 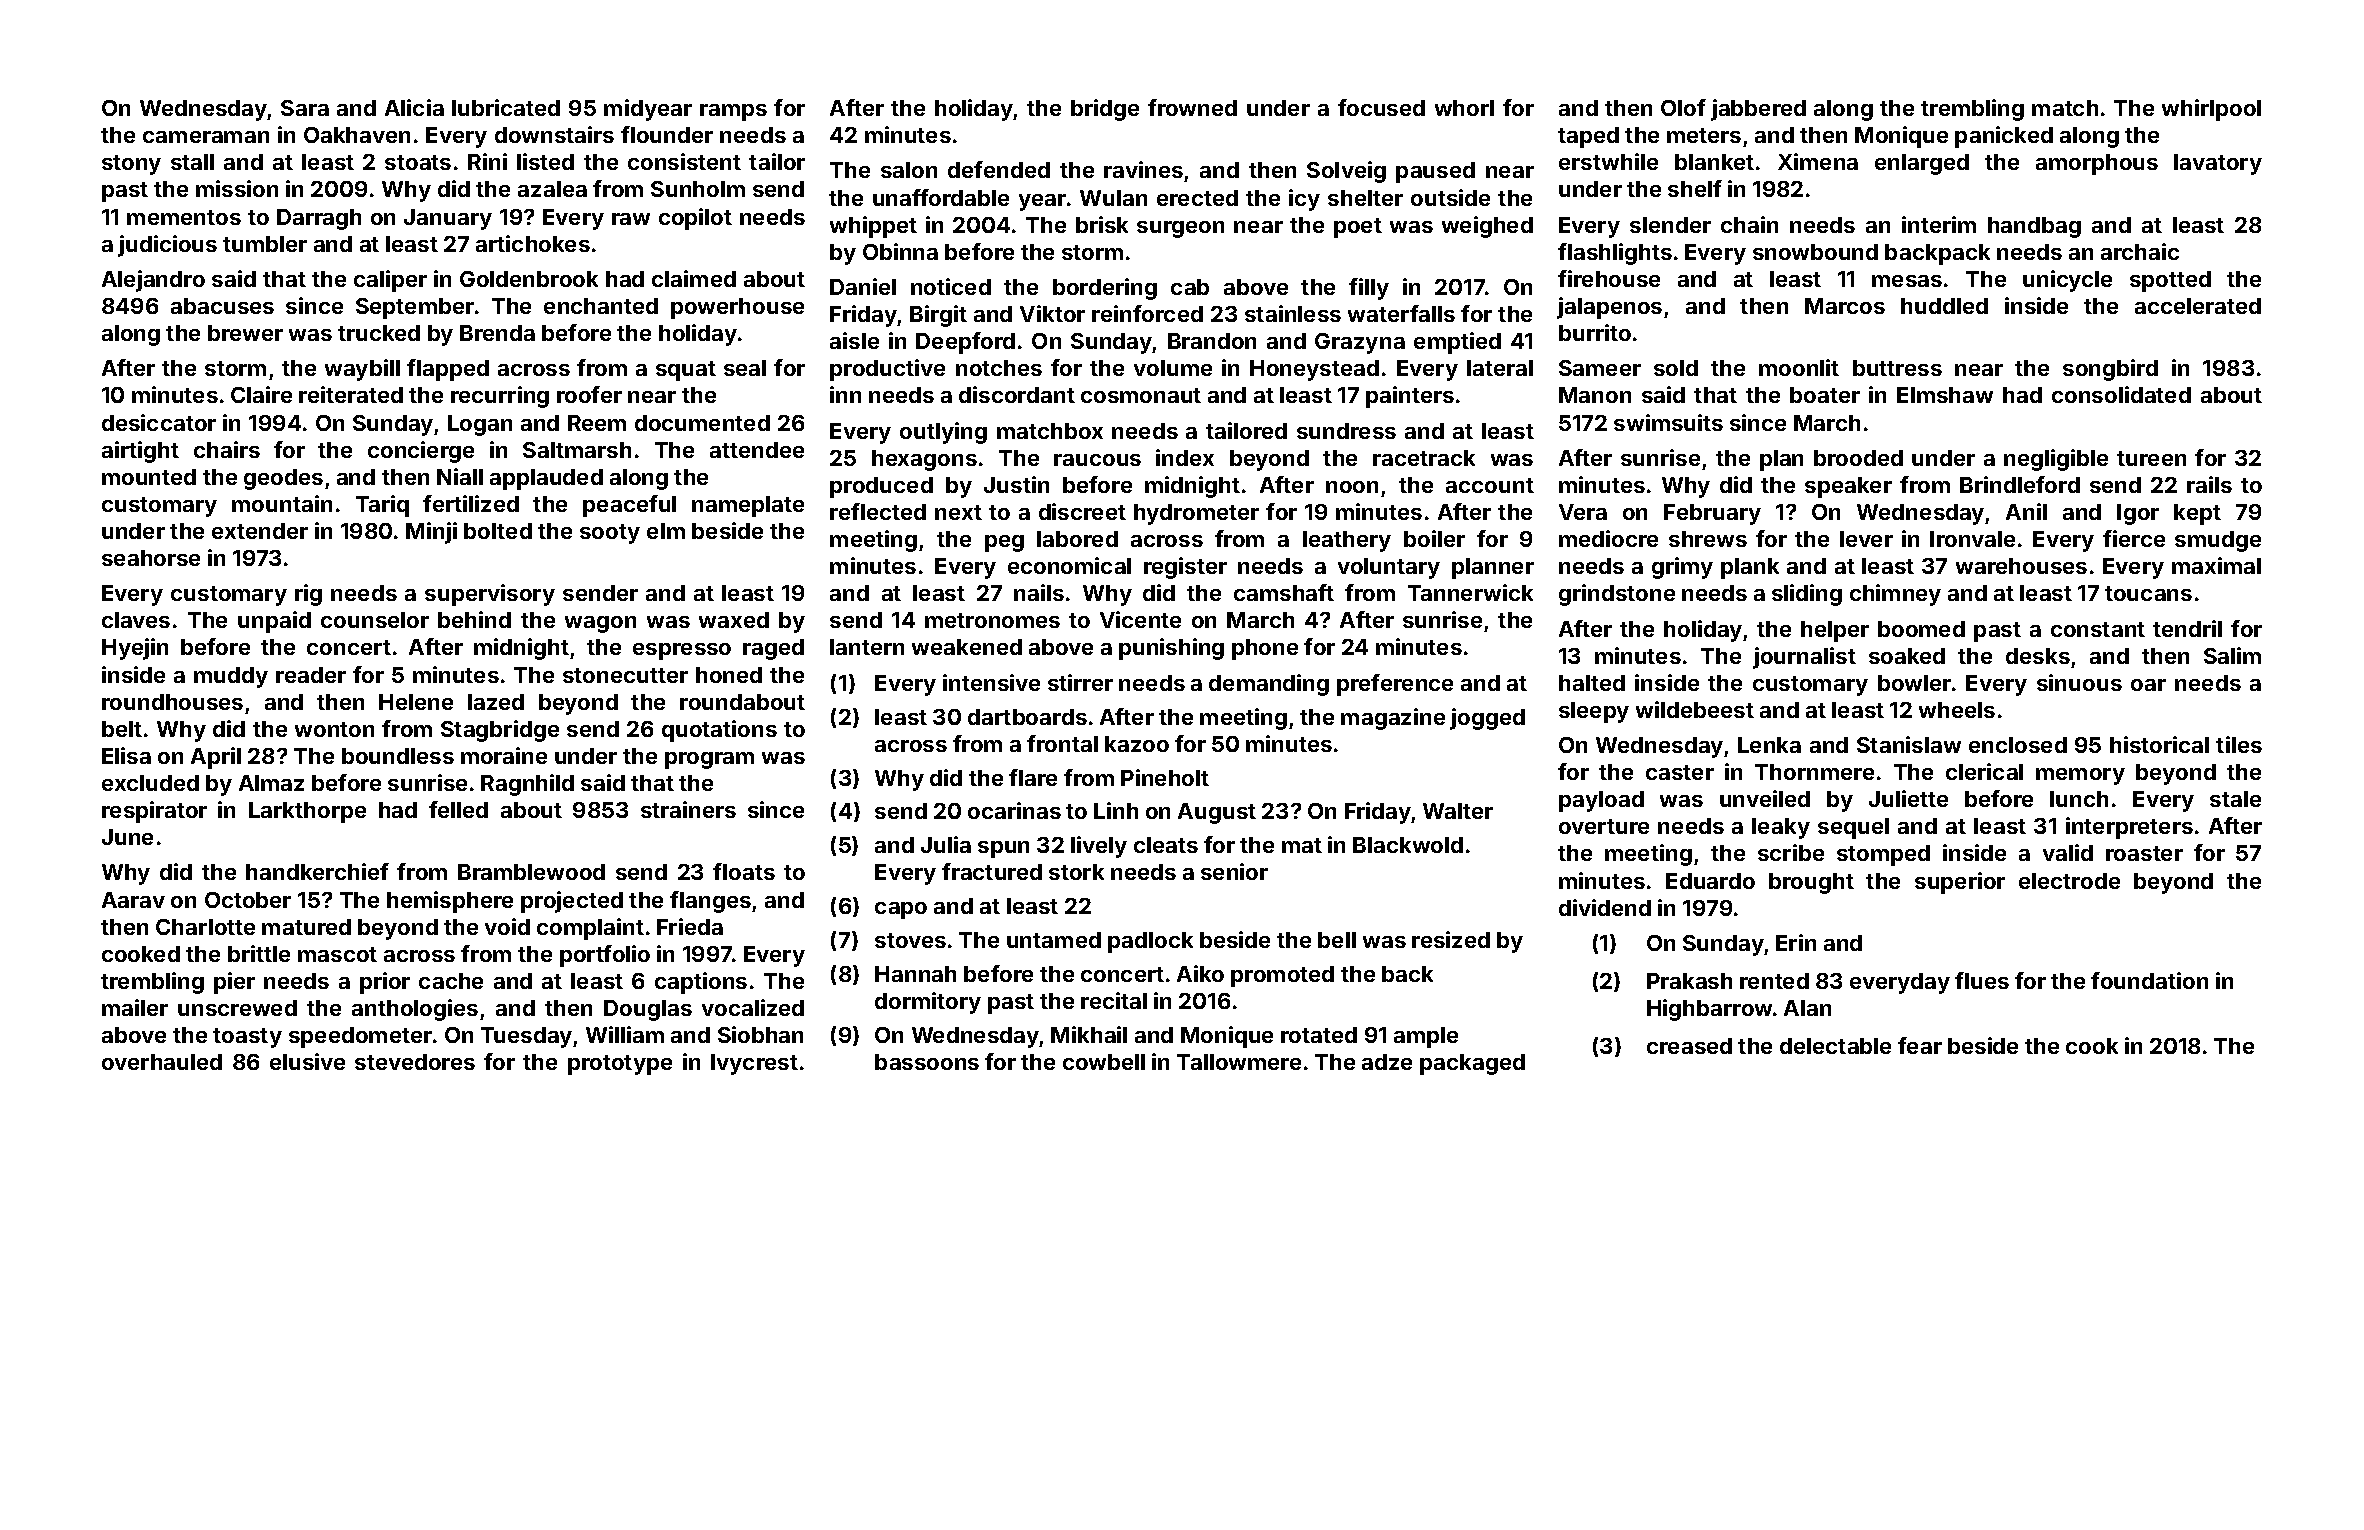 What do you see at coordinates (153, 281) in the screenshot?
I see `Alejandro` at bounding box center [153, 281].
